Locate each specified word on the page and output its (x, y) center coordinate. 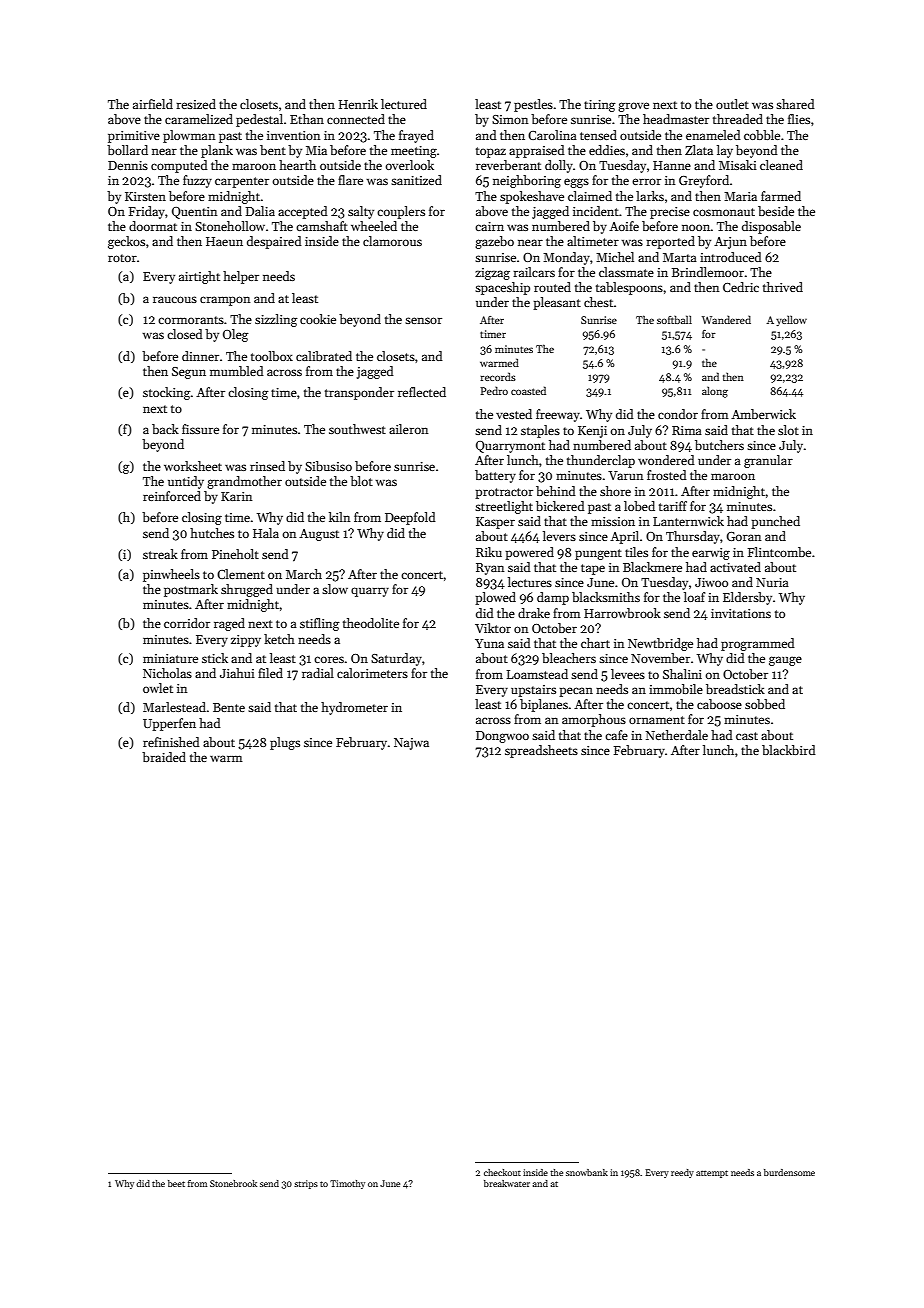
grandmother (244, 482)
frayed (416, 136)
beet (176, 1183)
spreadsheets (541, 751)
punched (775, 522)
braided (164, 757)
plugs (285, 743)
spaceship (502, 288)
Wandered (726, 319)
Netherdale (677, 735)
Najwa (411, 744)
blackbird (789, 750)
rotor (122, 258)
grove (633, 107)
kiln (339, 517)
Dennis (128, 165)
